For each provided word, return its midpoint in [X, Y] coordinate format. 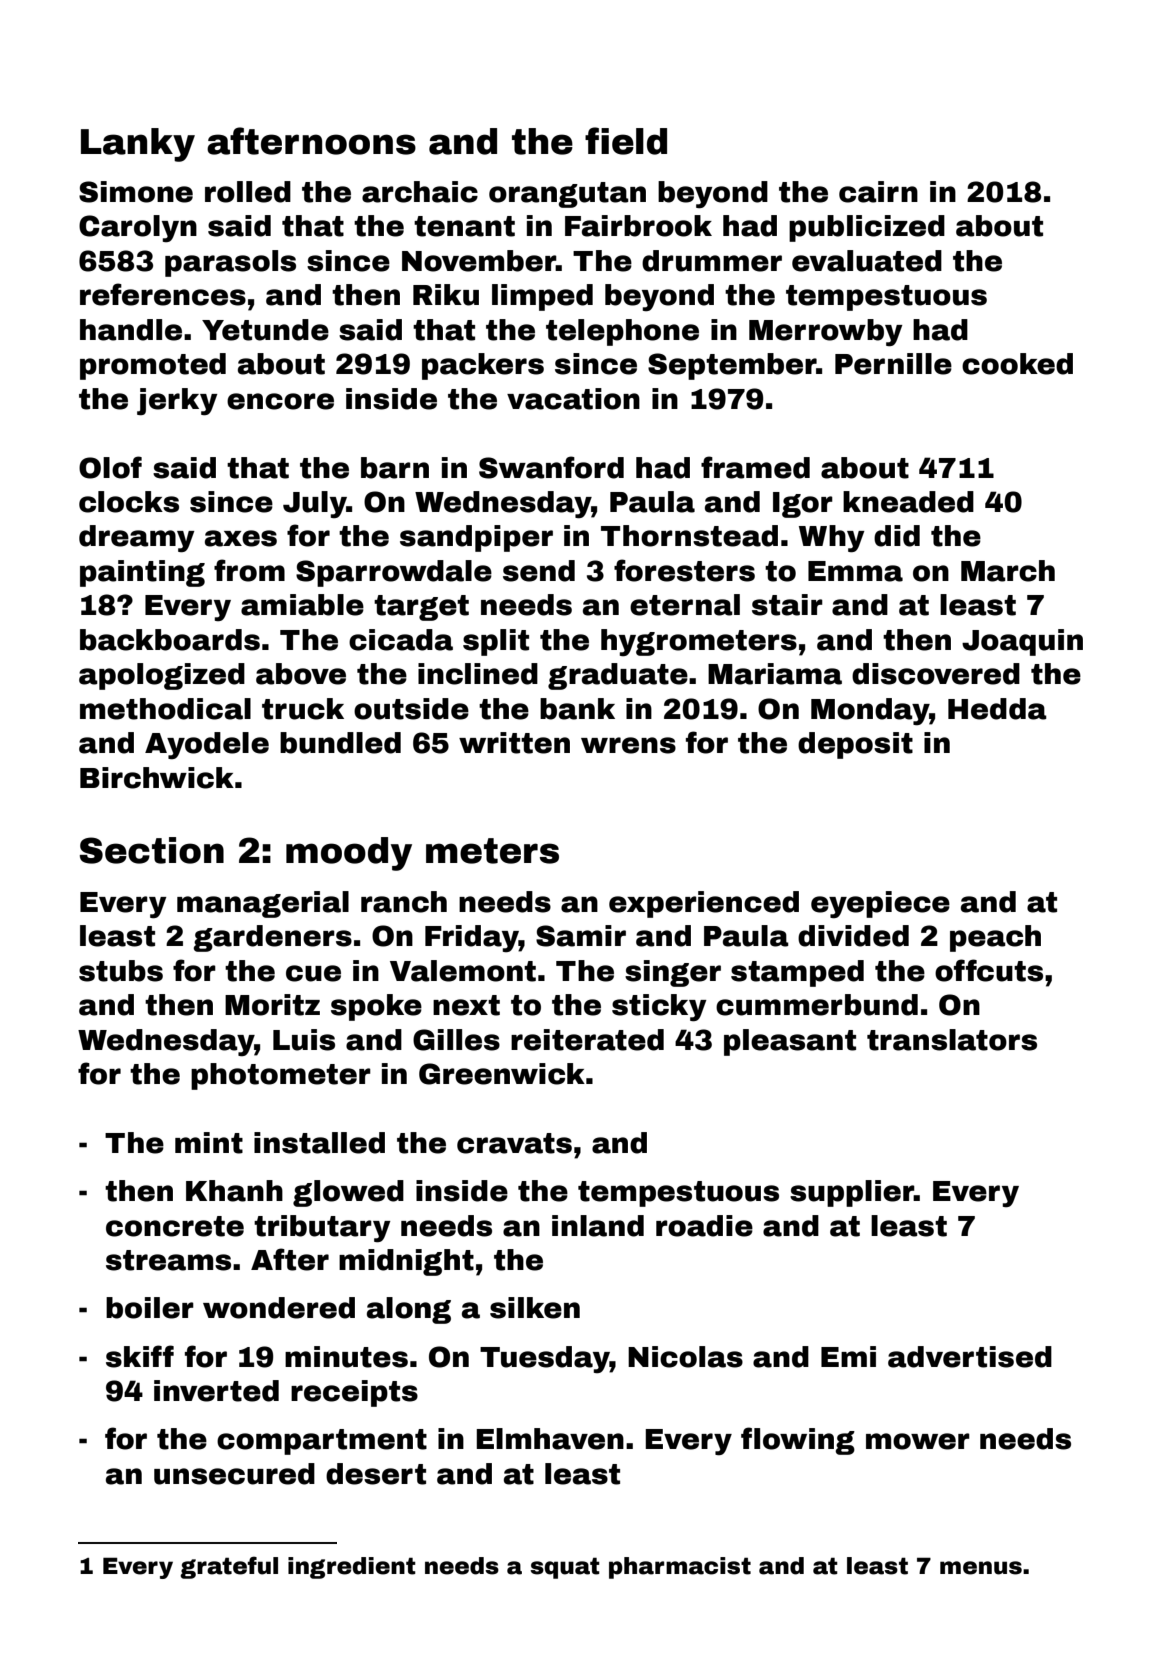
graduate [618, 676]
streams [168, 1260]
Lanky [138, 145]
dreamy [137, 539]
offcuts [989, 970]
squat [565, 1568]
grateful [229, 1567]
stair [787, 605]
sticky [659, 1008]
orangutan [567, 195]
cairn [878, 192]
